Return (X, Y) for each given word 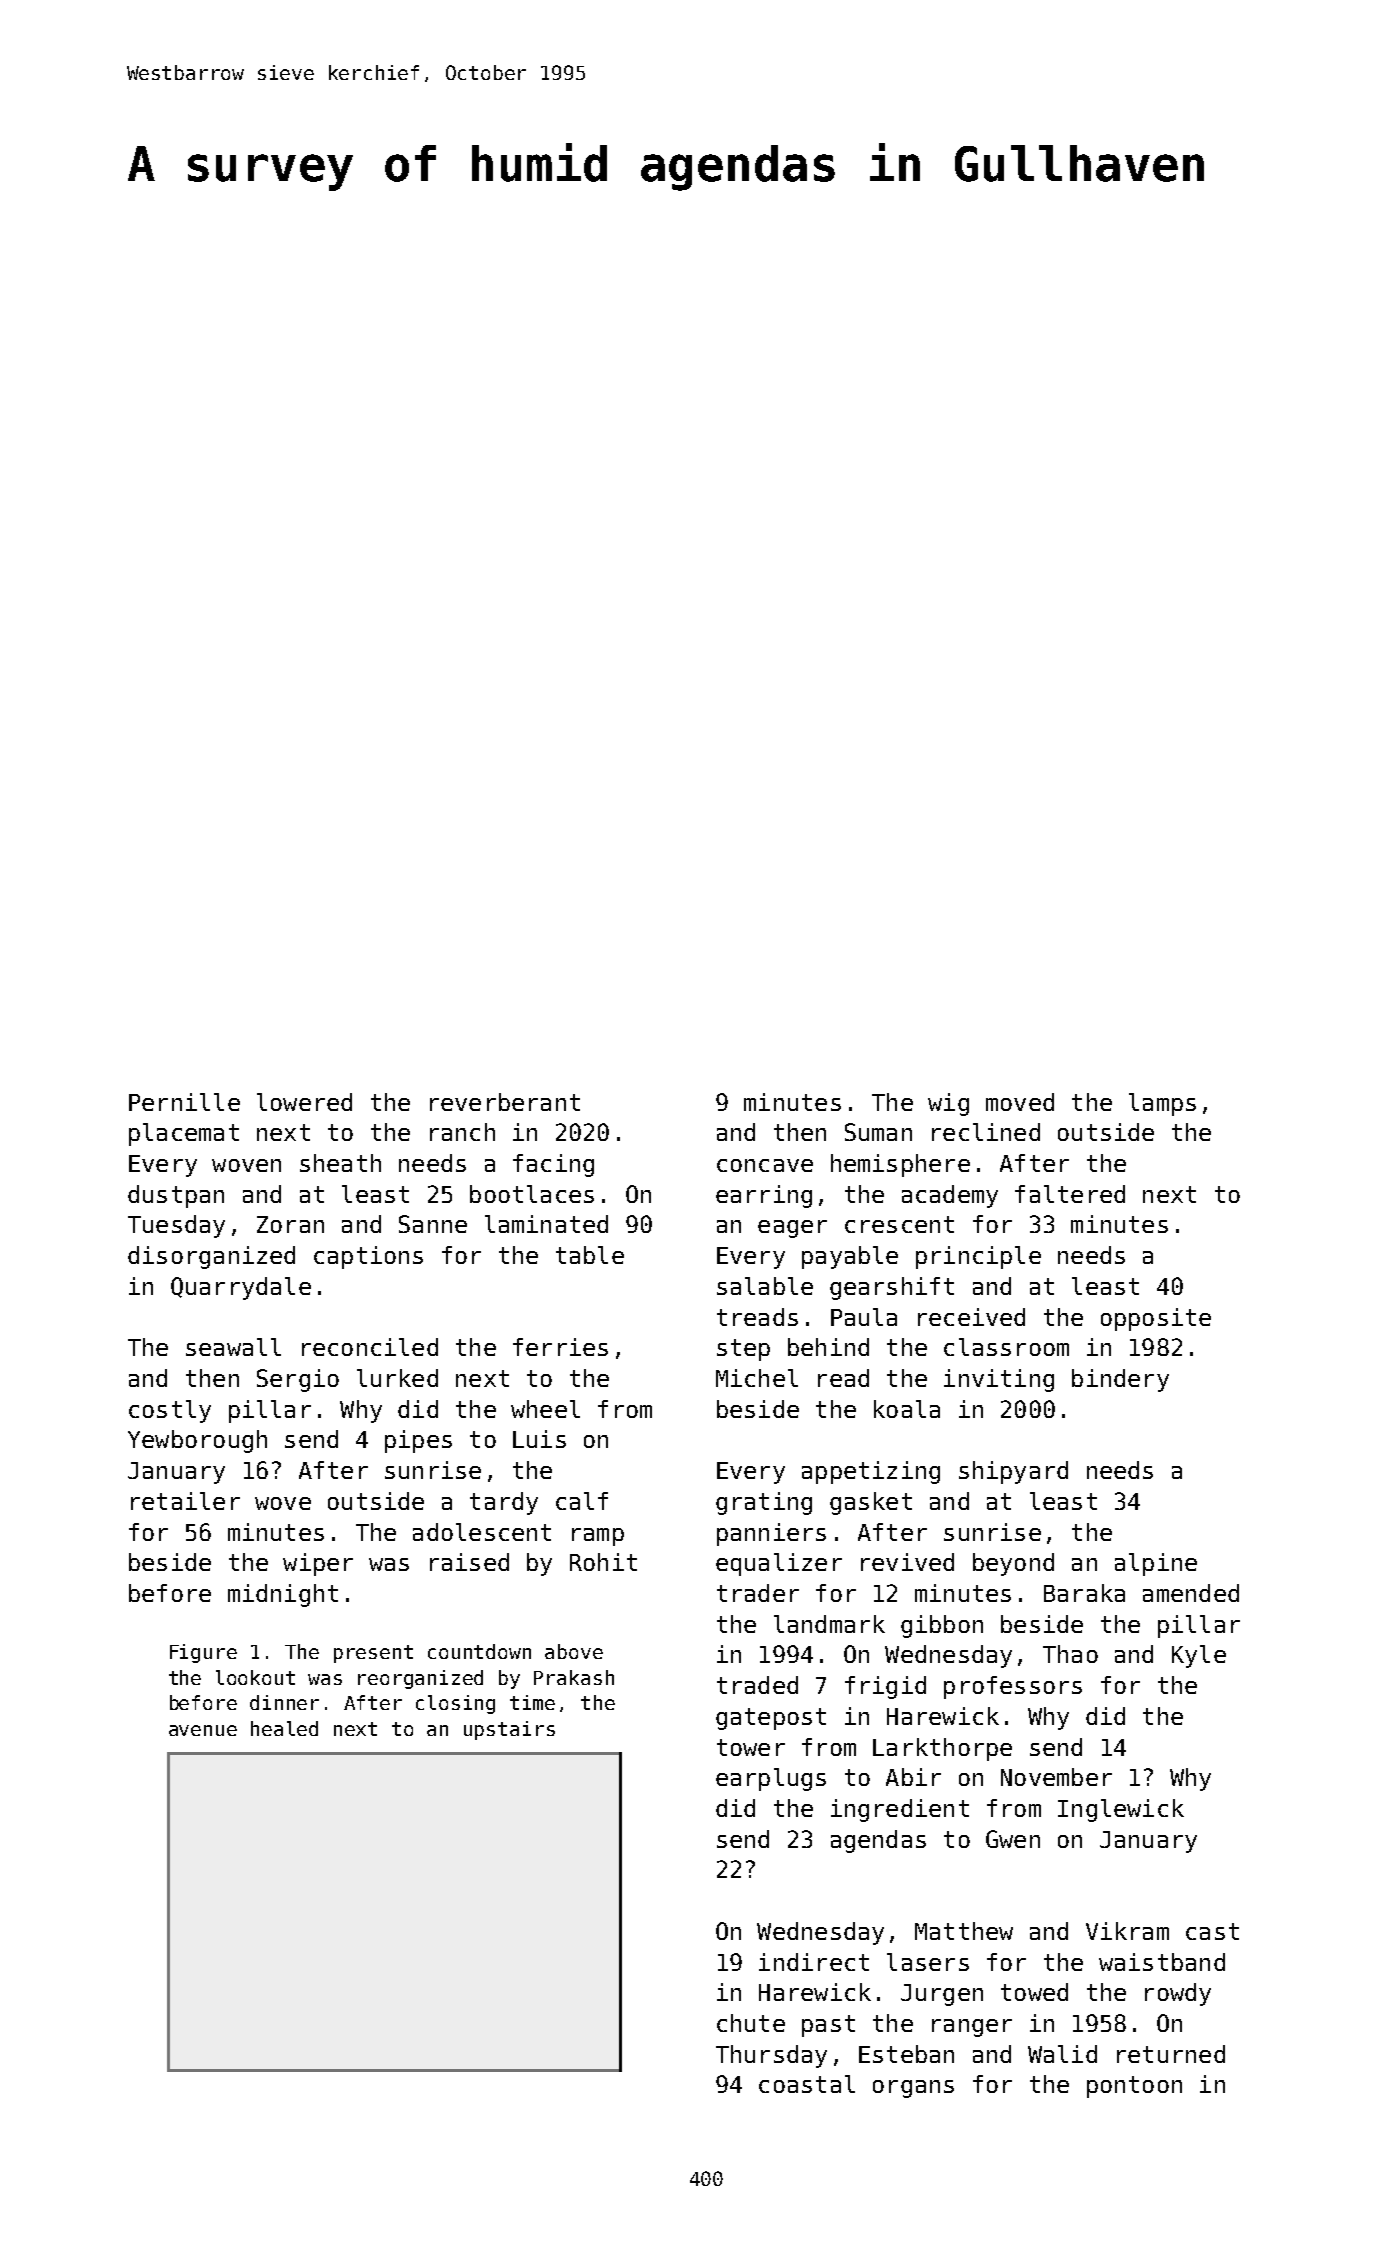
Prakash (574, 1677)
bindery (1120, 1380)
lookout (255, 1677)
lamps (1162, 1104)
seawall (233, 1347)
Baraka (1084, 1593)
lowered (304, 1102)
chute (751, 2023)
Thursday (771, 2056)
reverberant (505, 1102)
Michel (757, 1378)
